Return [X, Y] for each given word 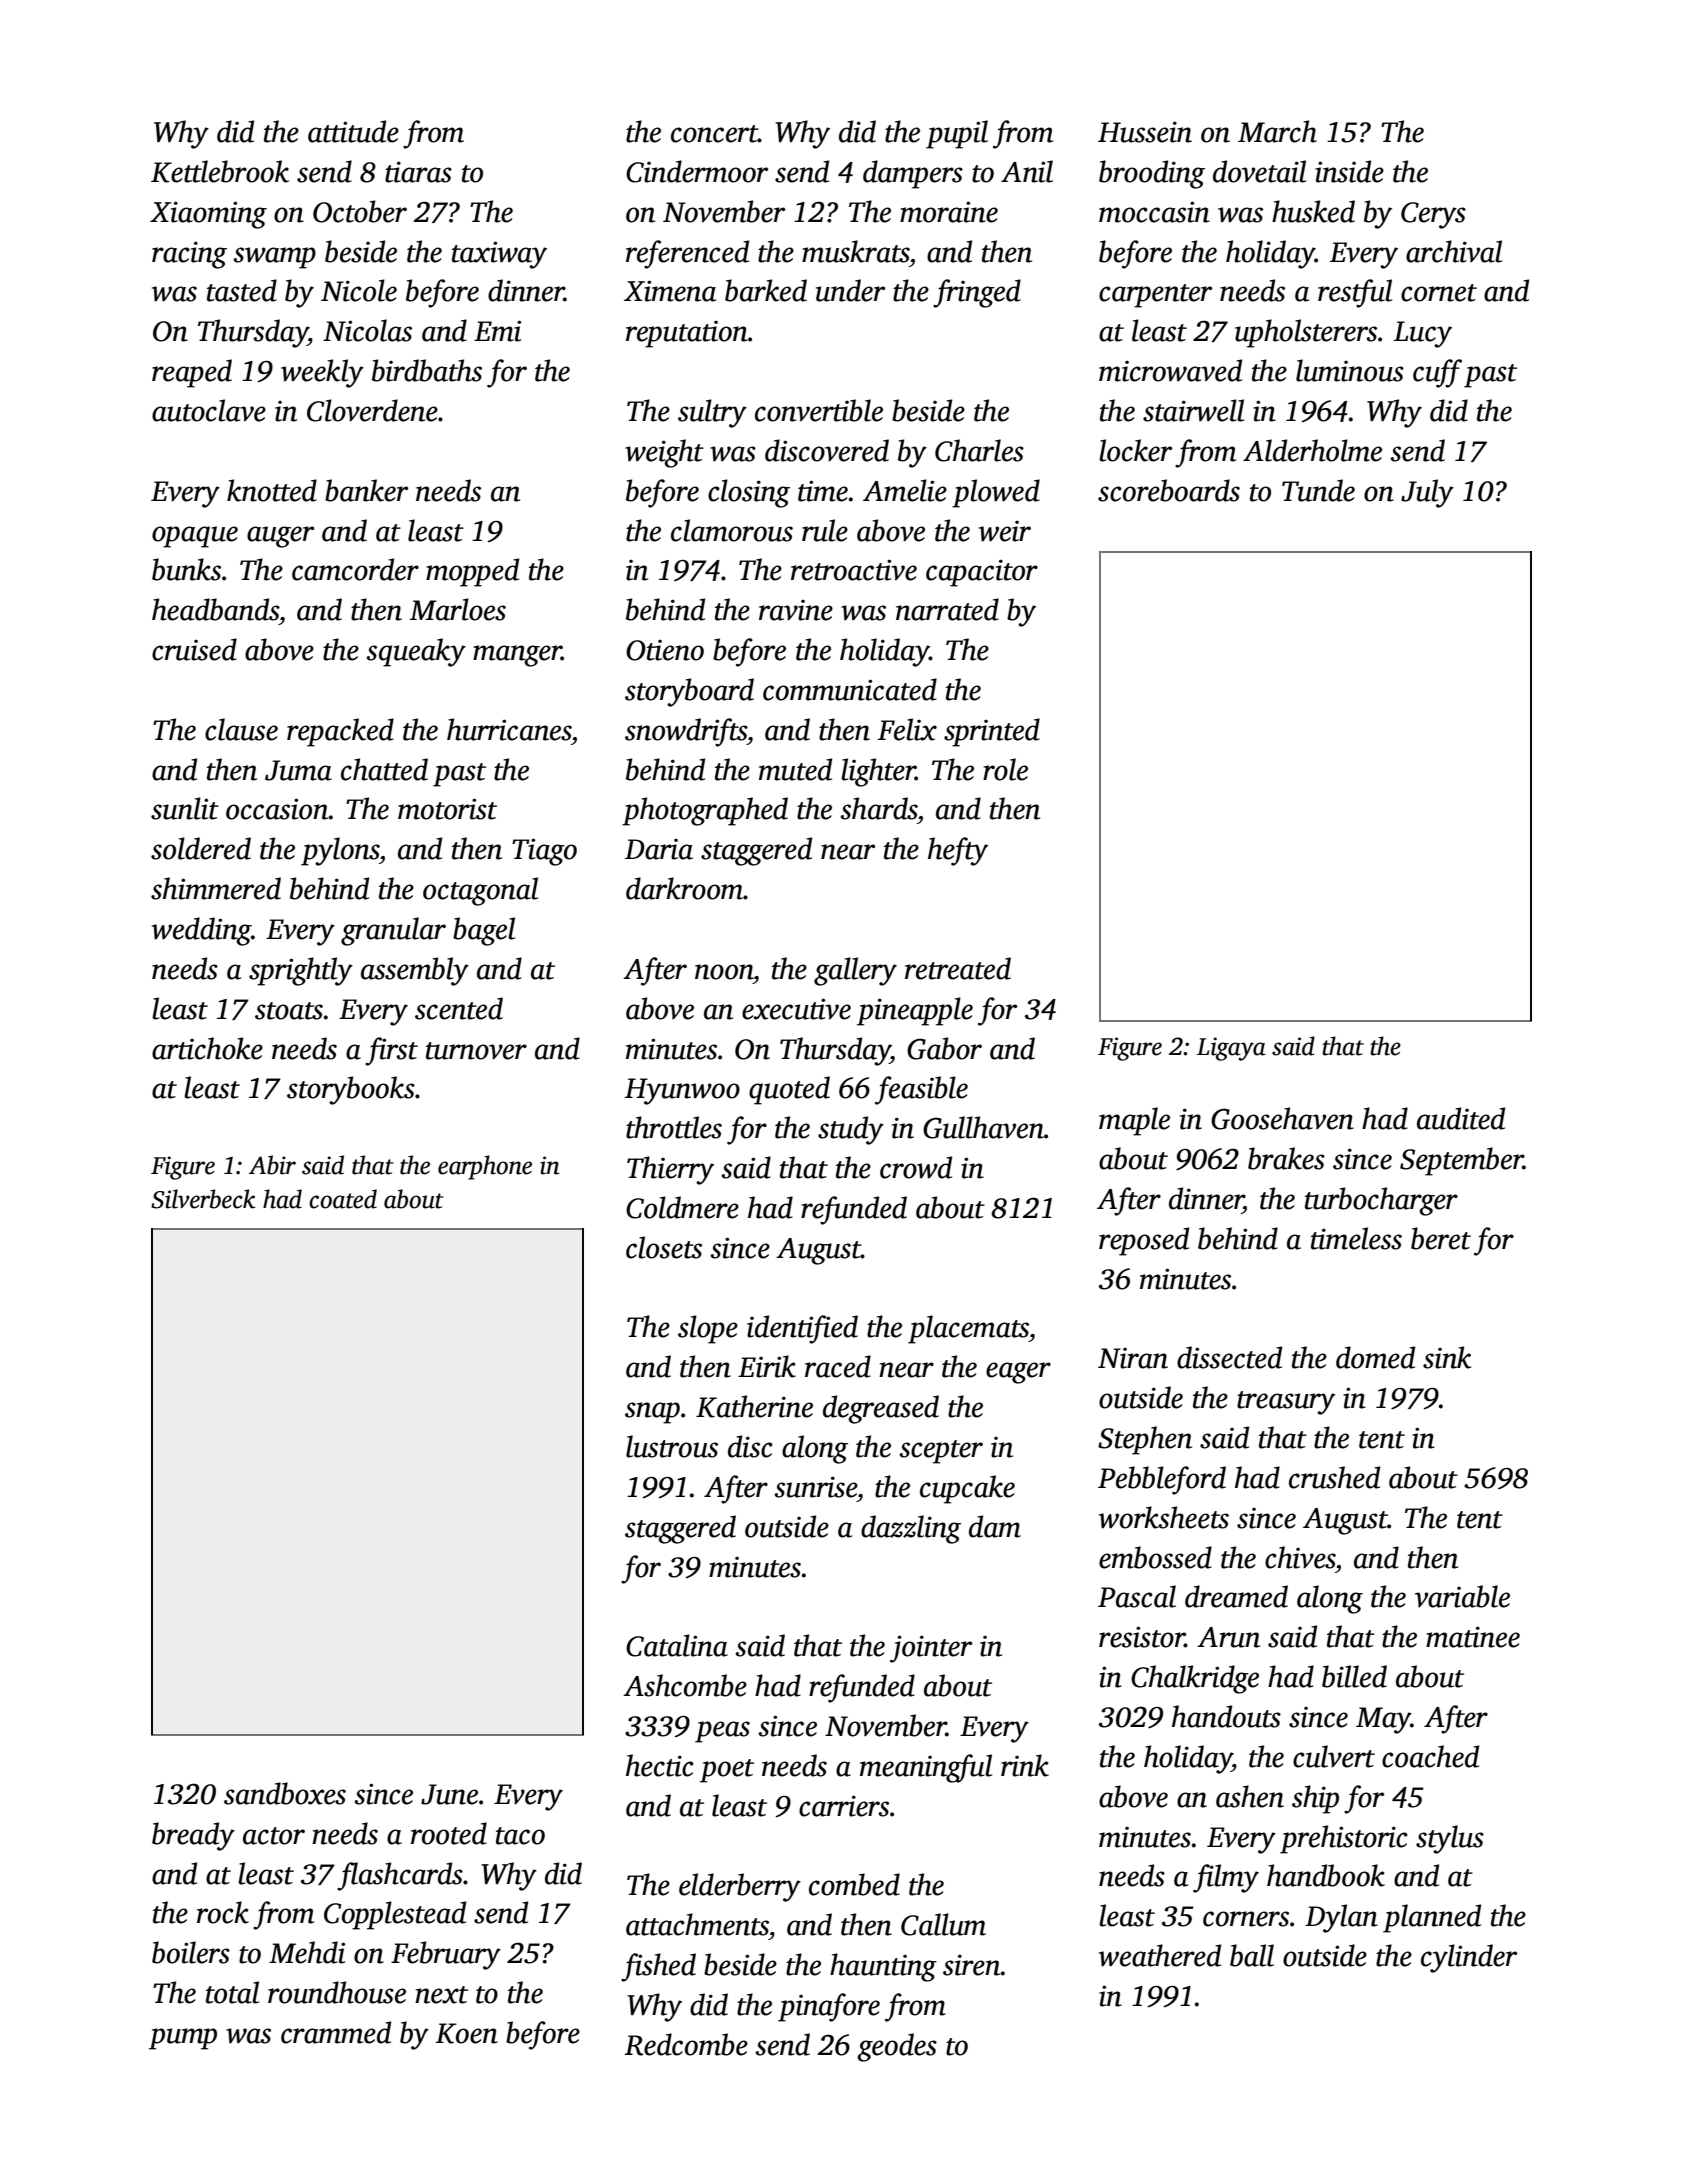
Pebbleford [1162, 1480]
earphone [485, 1167]
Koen [467, 2033]
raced [838, 1366]
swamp [274, 258]
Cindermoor [697, 171]
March [1277, 131]
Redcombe [686, 2044]
